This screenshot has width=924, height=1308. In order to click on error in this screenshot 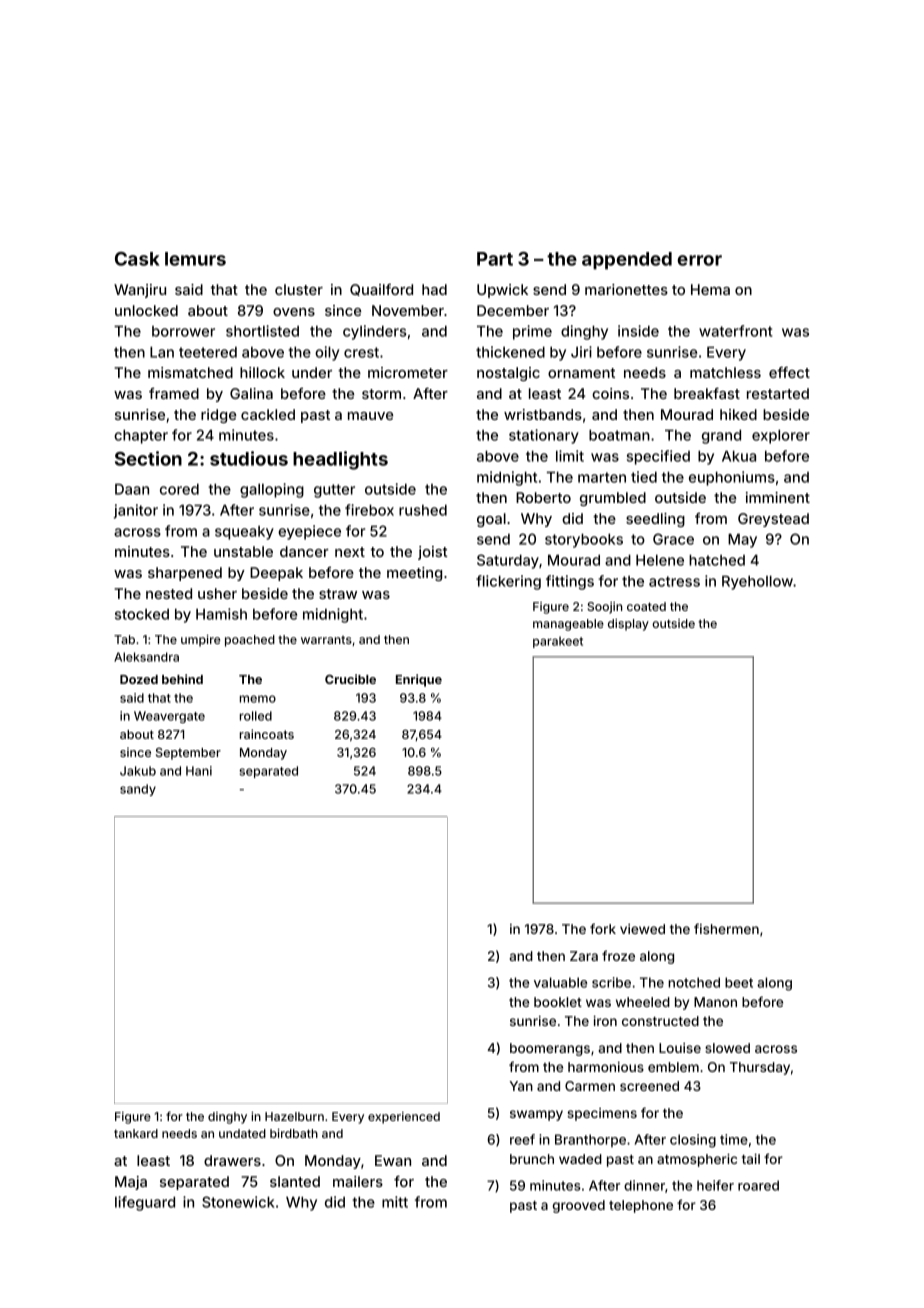, I will do `click(699, 260)`.
